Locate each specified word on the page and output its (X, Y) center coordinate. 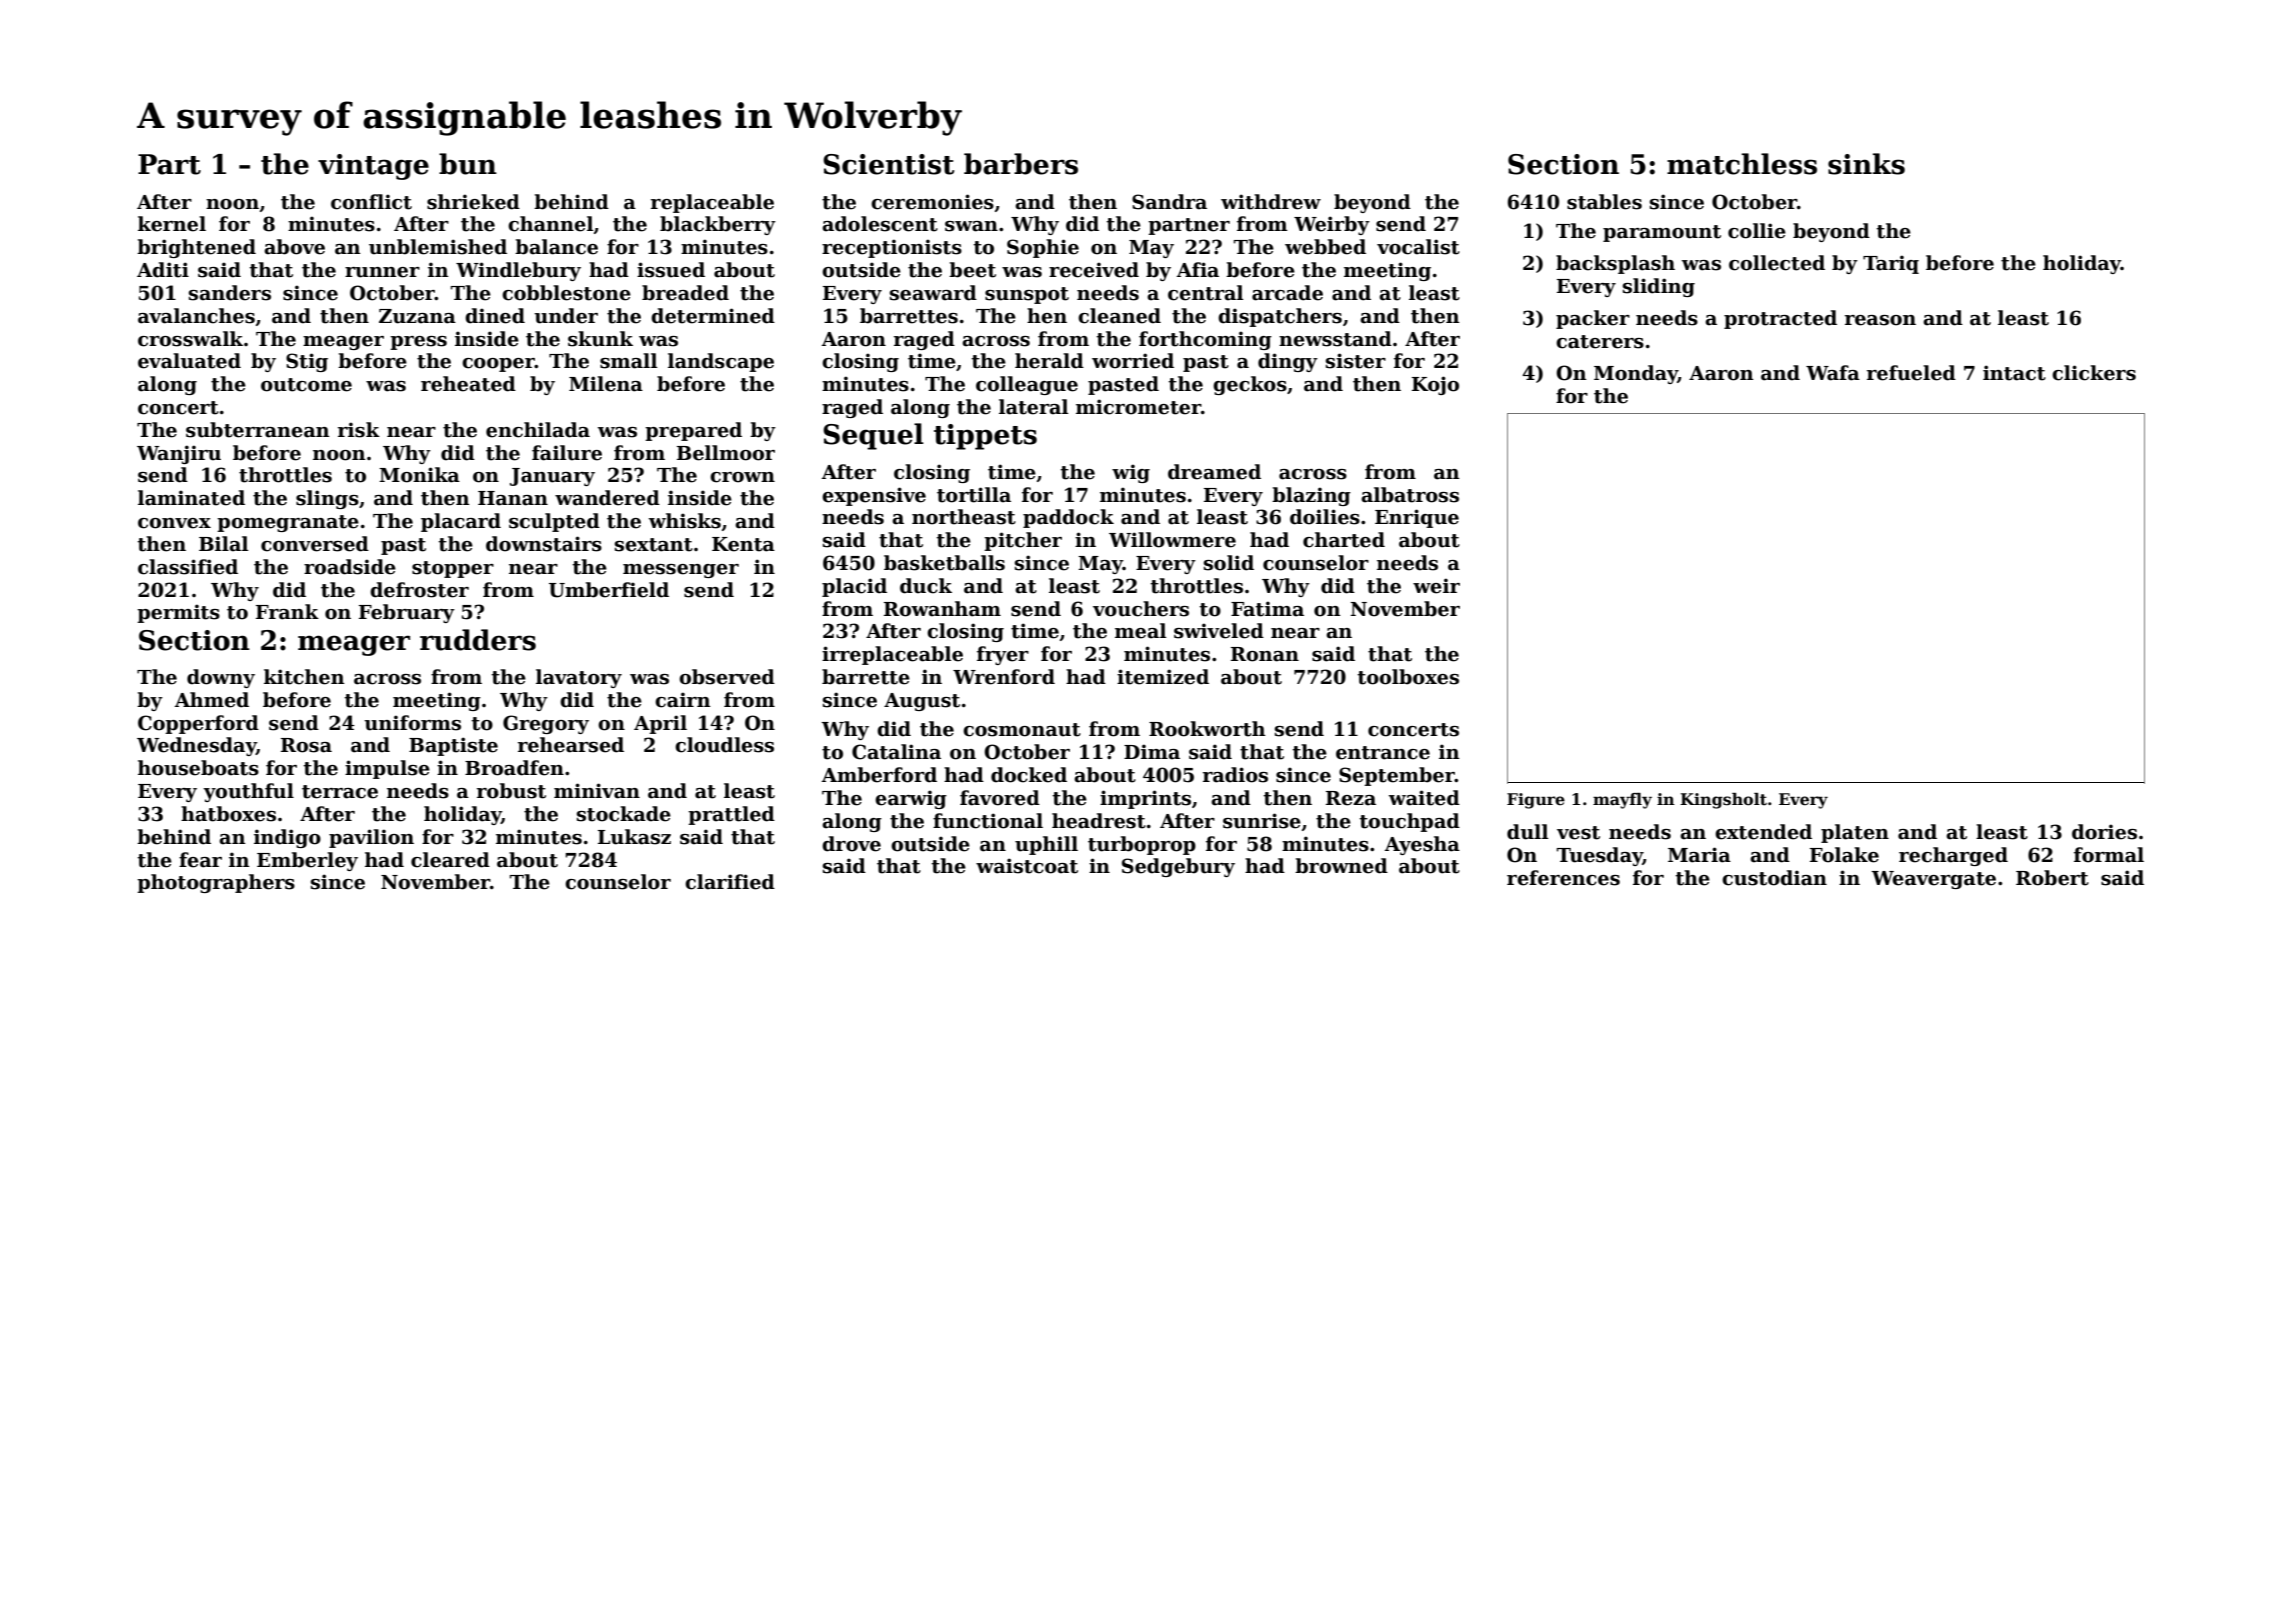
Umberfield (609, 590)
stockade (624, 814)
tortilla (974, 495)
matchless (1742, 164)
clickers (2094, 373)
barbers (1021, 164)
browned (1341, 866)
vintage (373, 167)
